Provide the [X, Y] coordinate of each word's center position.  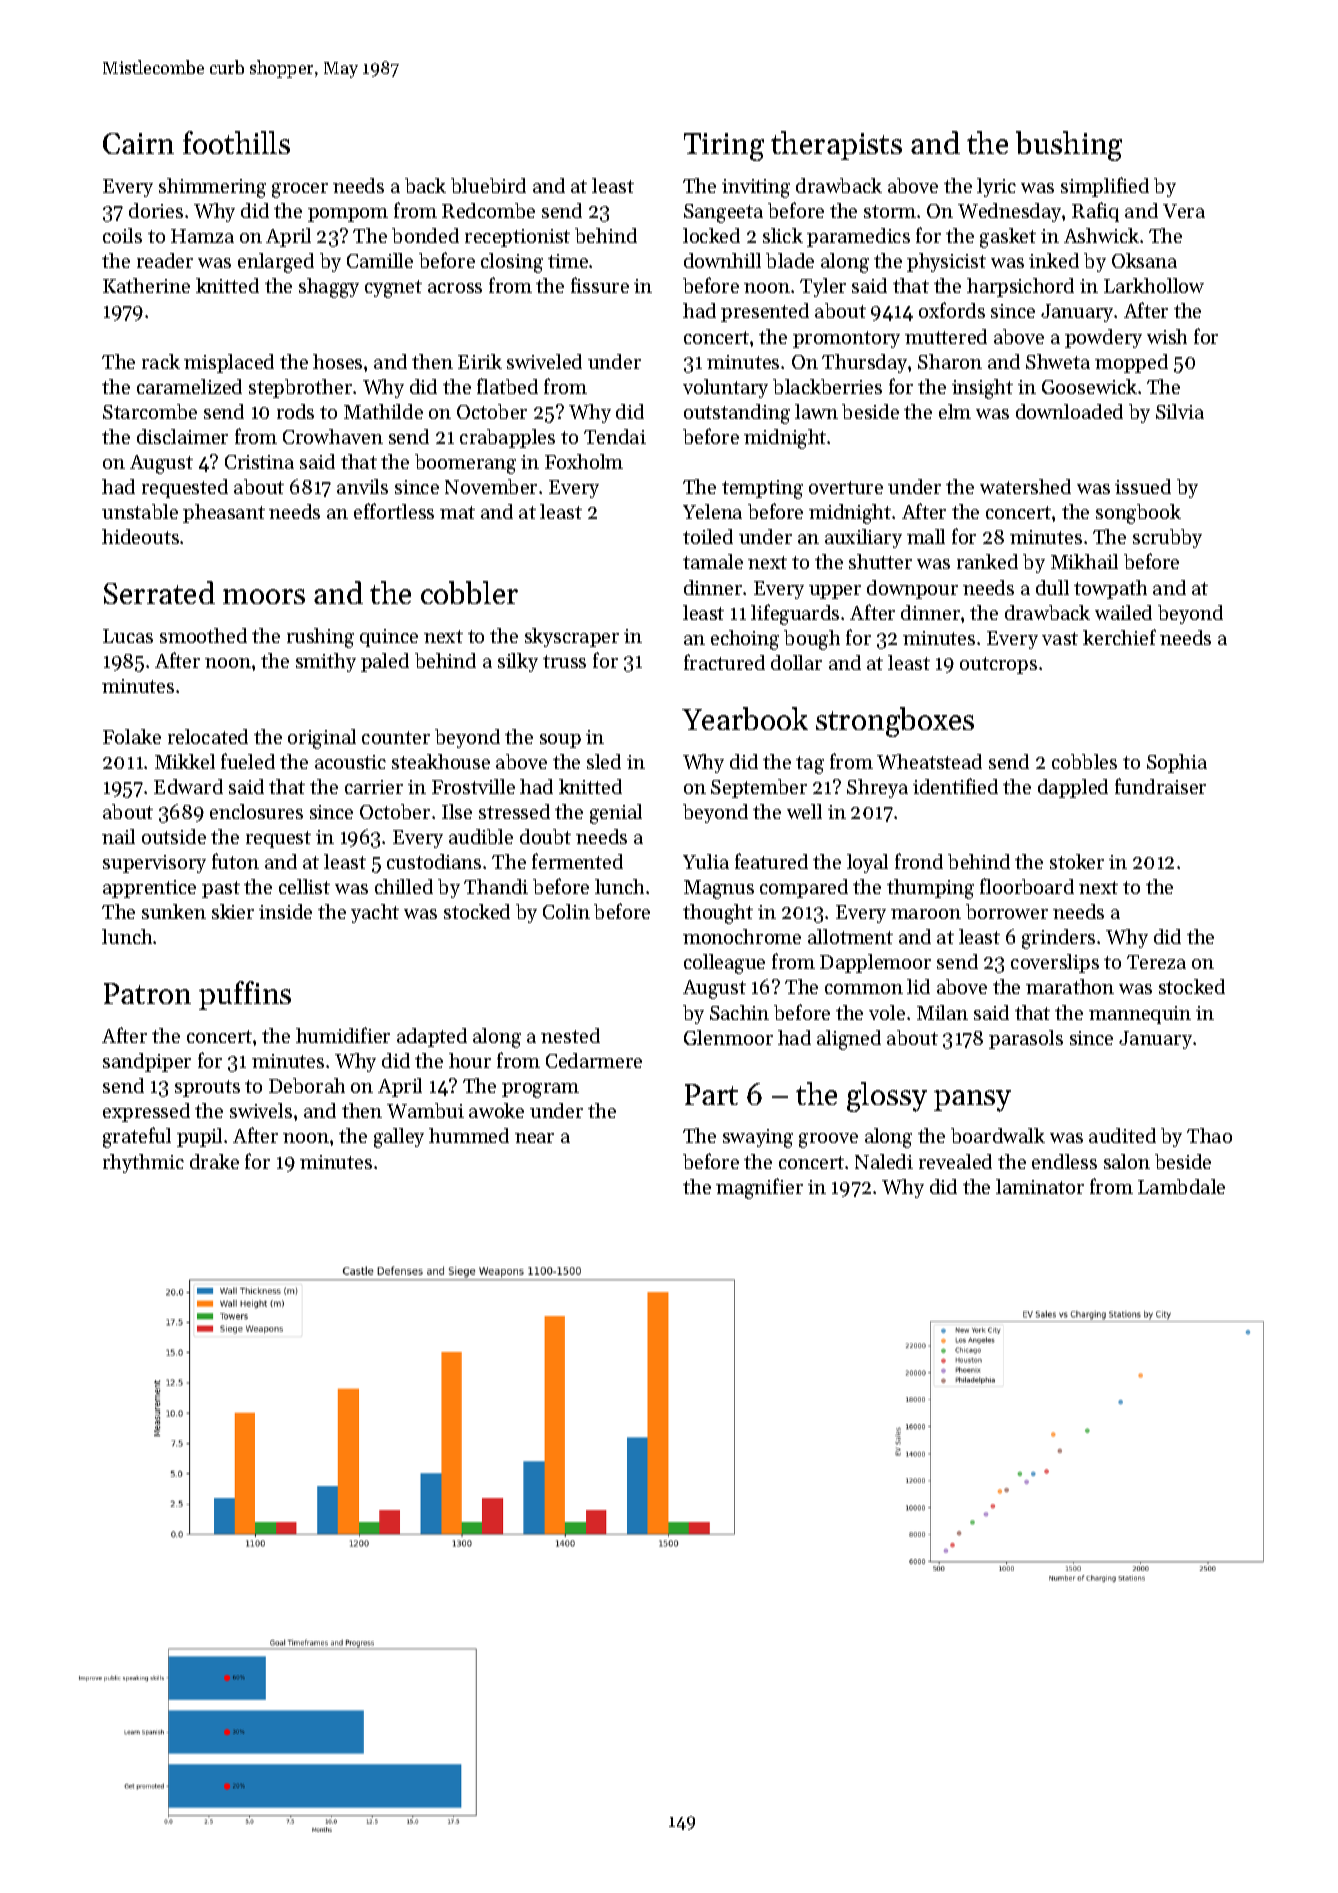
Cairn [138, 143]
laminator [1040, 1186]
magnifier [759, 1188]
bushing [1069, 146]
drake [214, 1161]
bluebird [488, 185]
